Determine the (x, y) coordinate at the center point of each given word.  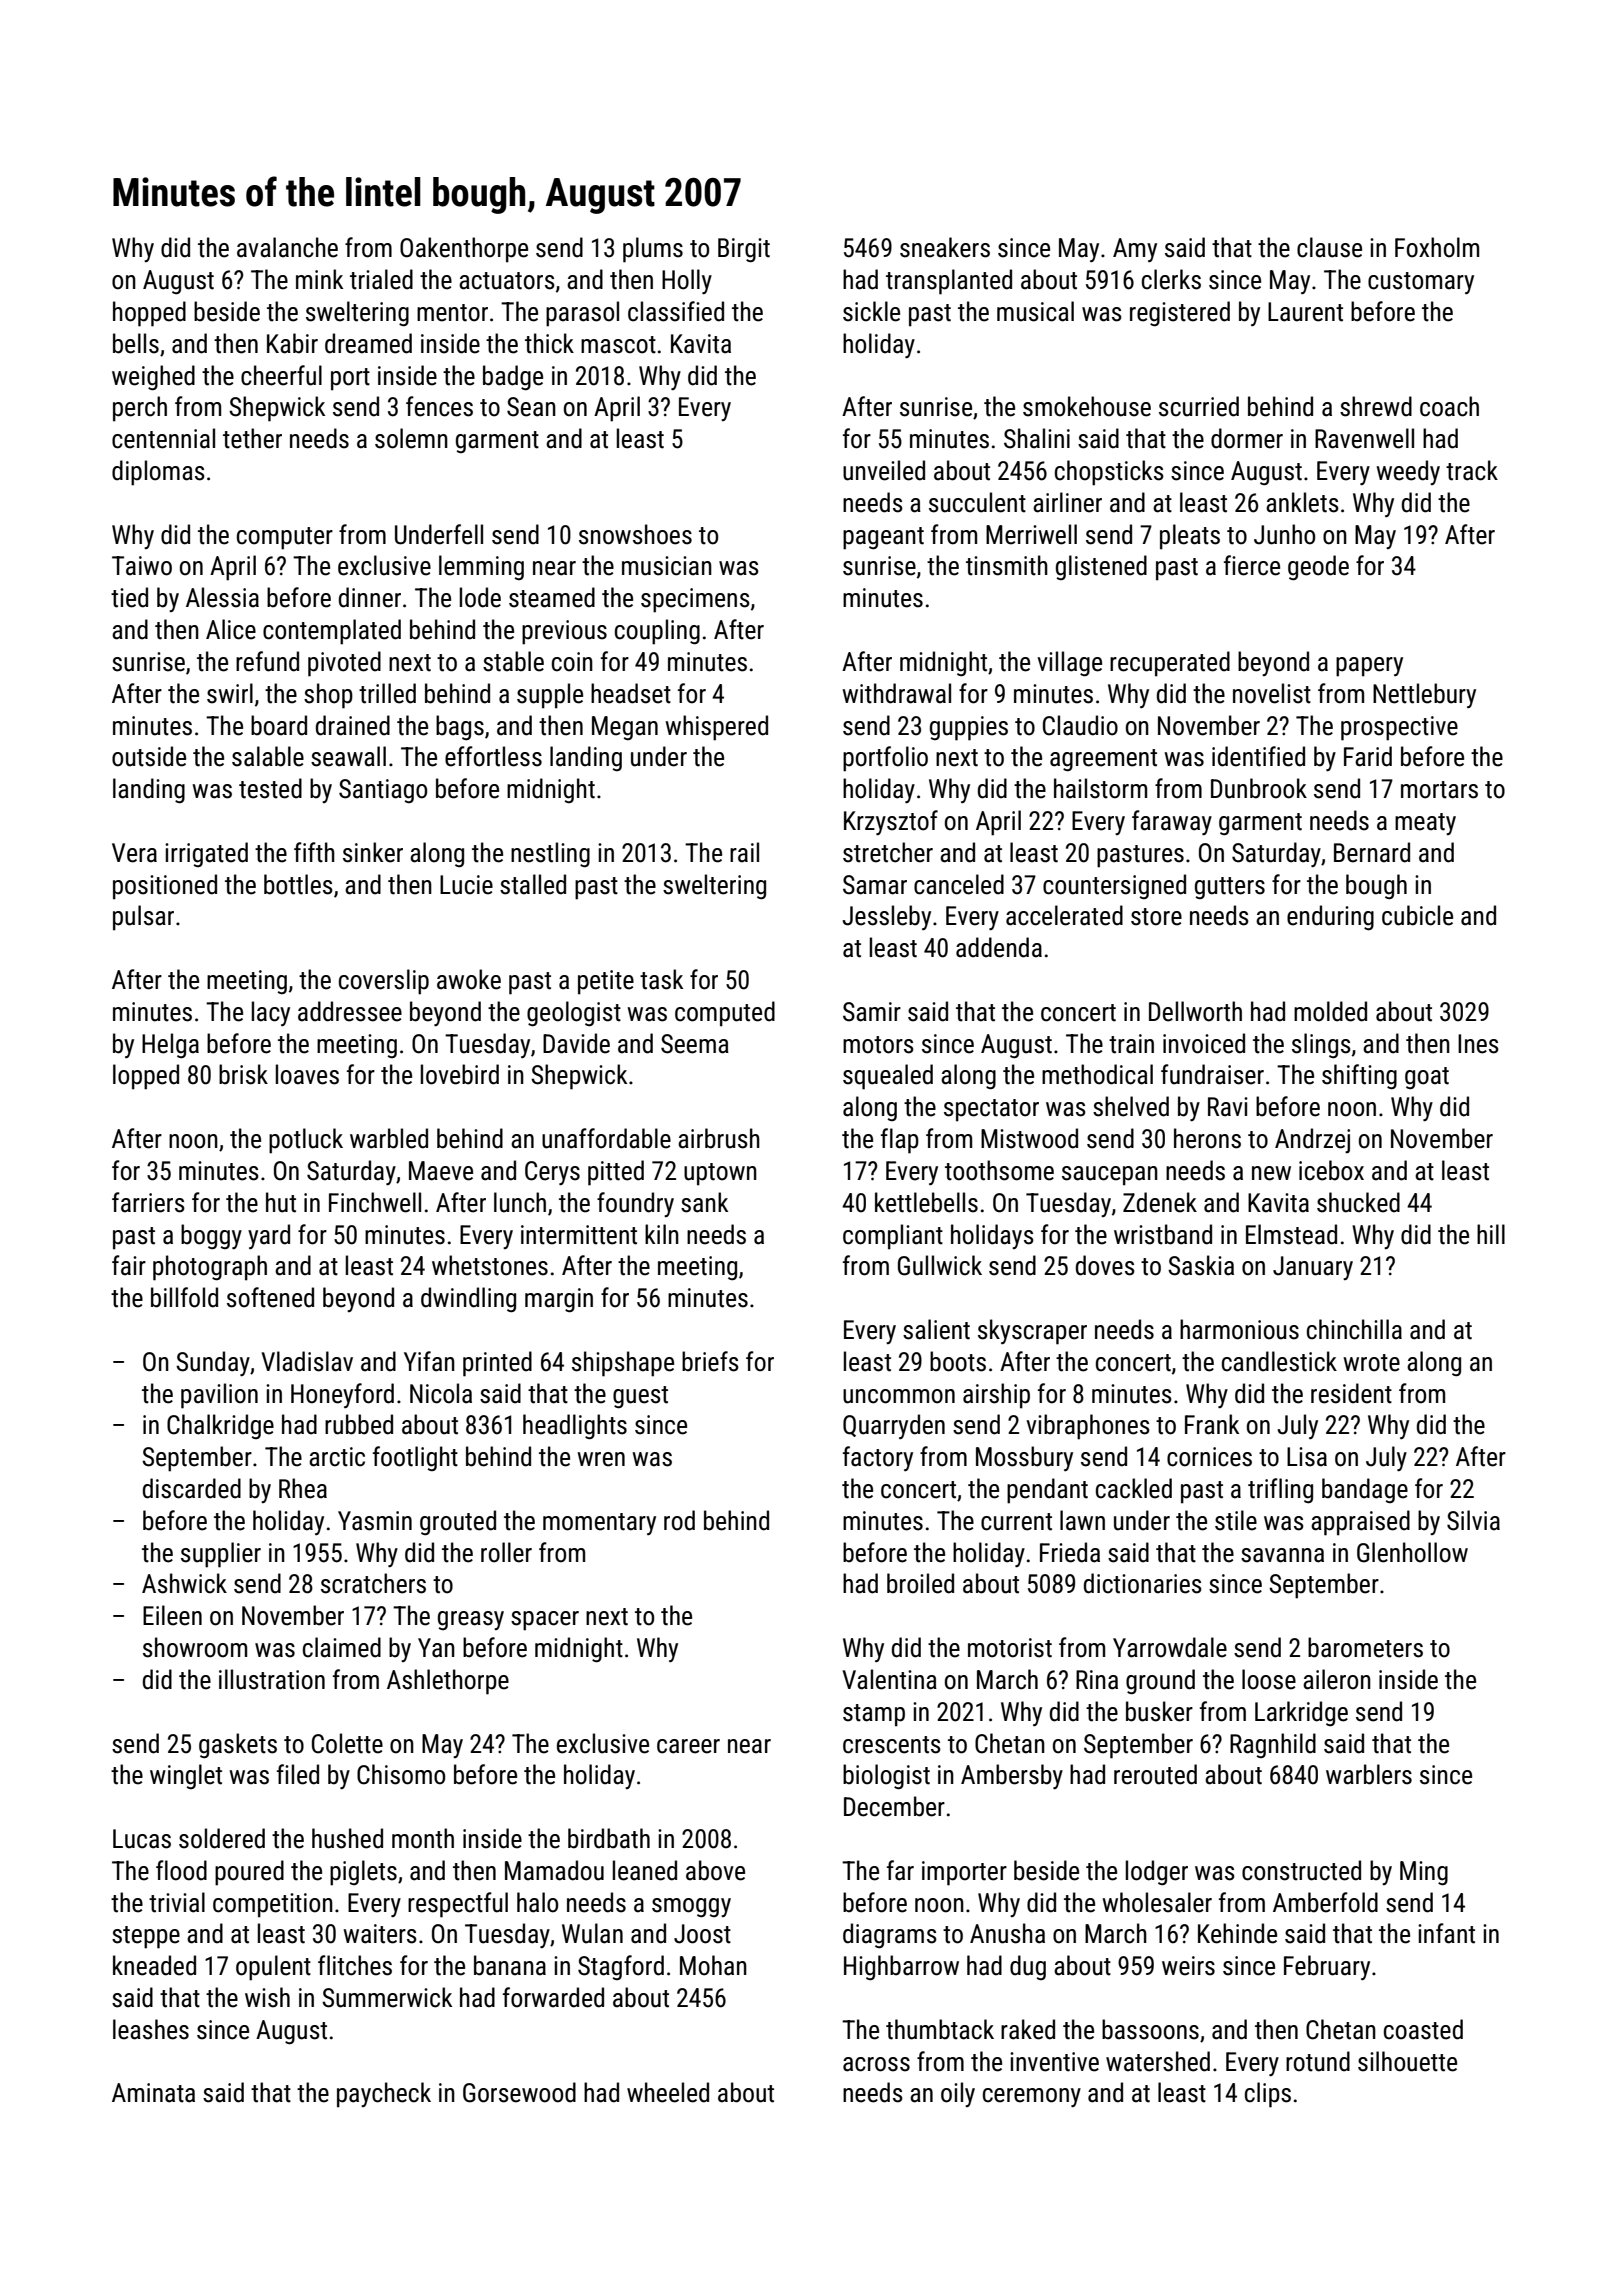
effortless (493, 756)
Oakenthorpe (464, 250)
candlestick (1279, 1361)
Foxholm (1437, 247)
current (1016, 1522)
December (894, 1806)
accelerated (1064, 915)
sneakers (945, 247)
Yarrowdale (1170, 1647)
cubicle (1417, 915)
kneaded (154, 1965)
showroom (195, 1647)
